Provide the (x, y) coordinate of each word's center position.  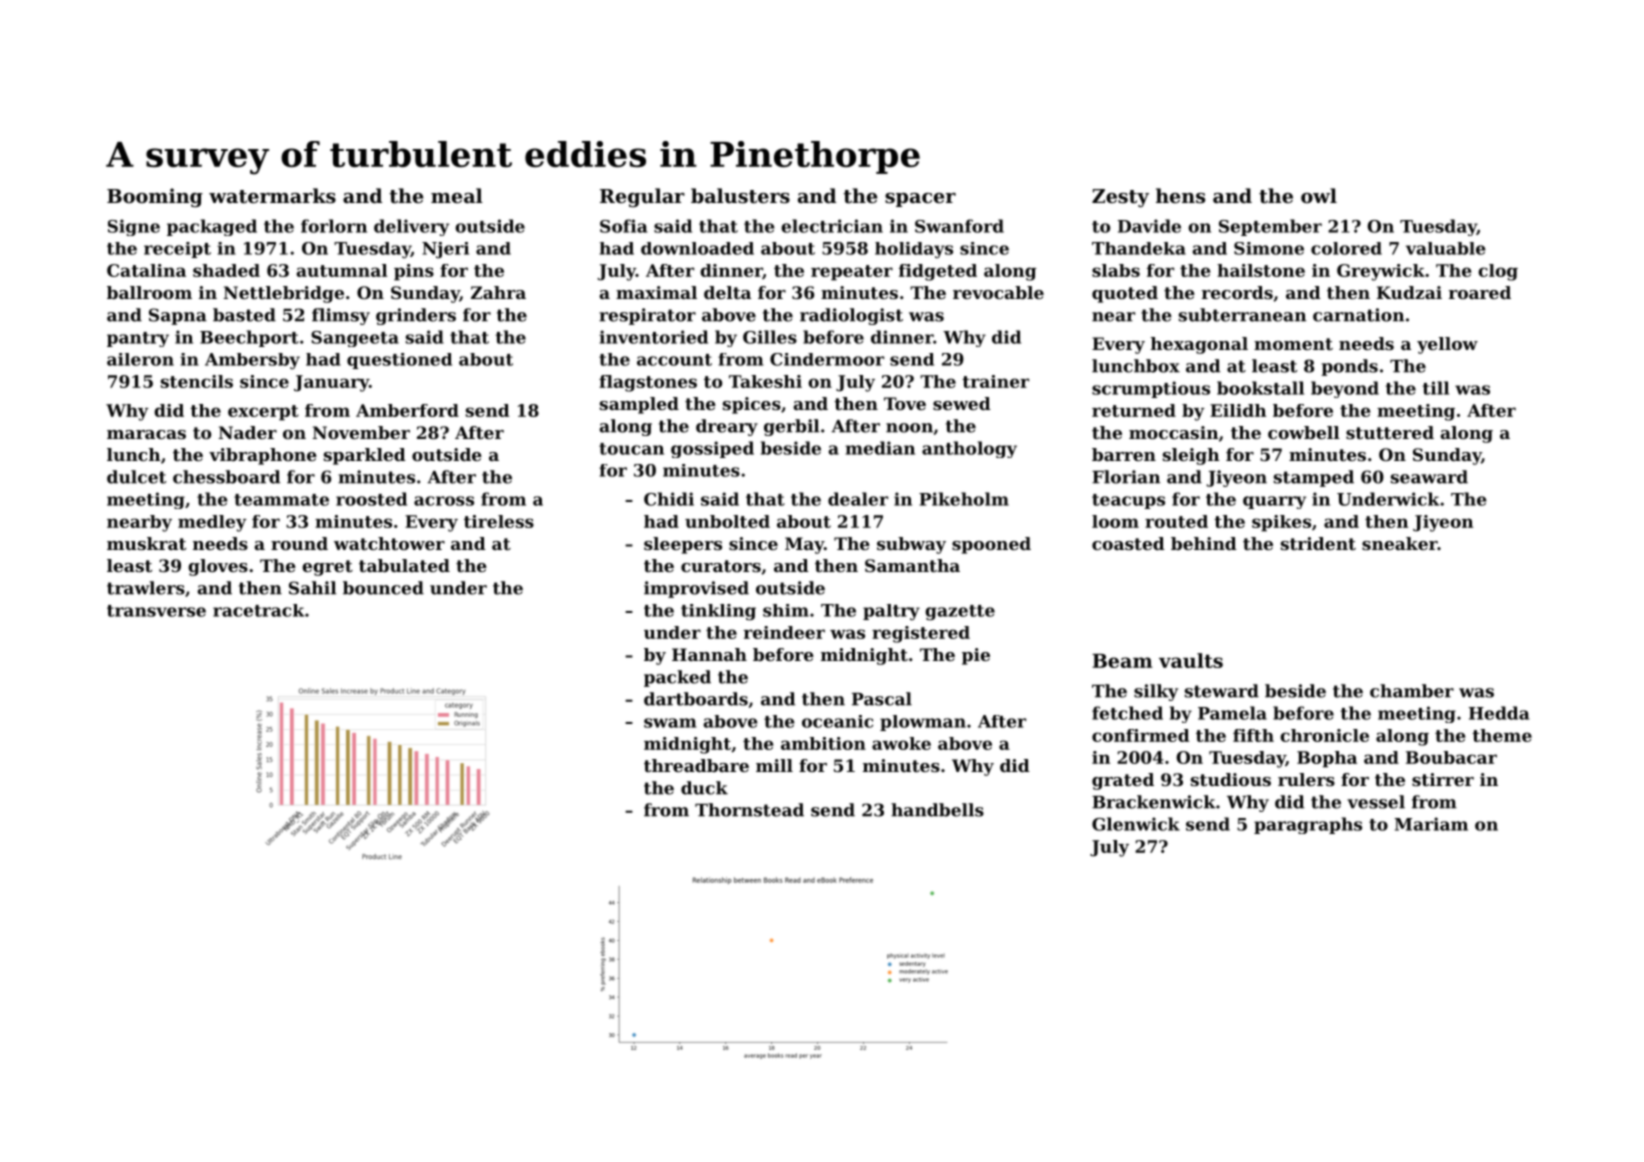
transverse (156, 611)
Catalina (146, 270)
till (1436, 388)
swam (670, 723)
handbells (937, 810)
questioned (399, 361)
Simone (1269, 248)
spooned (991, 545)
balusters (740, 196)
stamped (1314, 478)
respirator (647, 316)
